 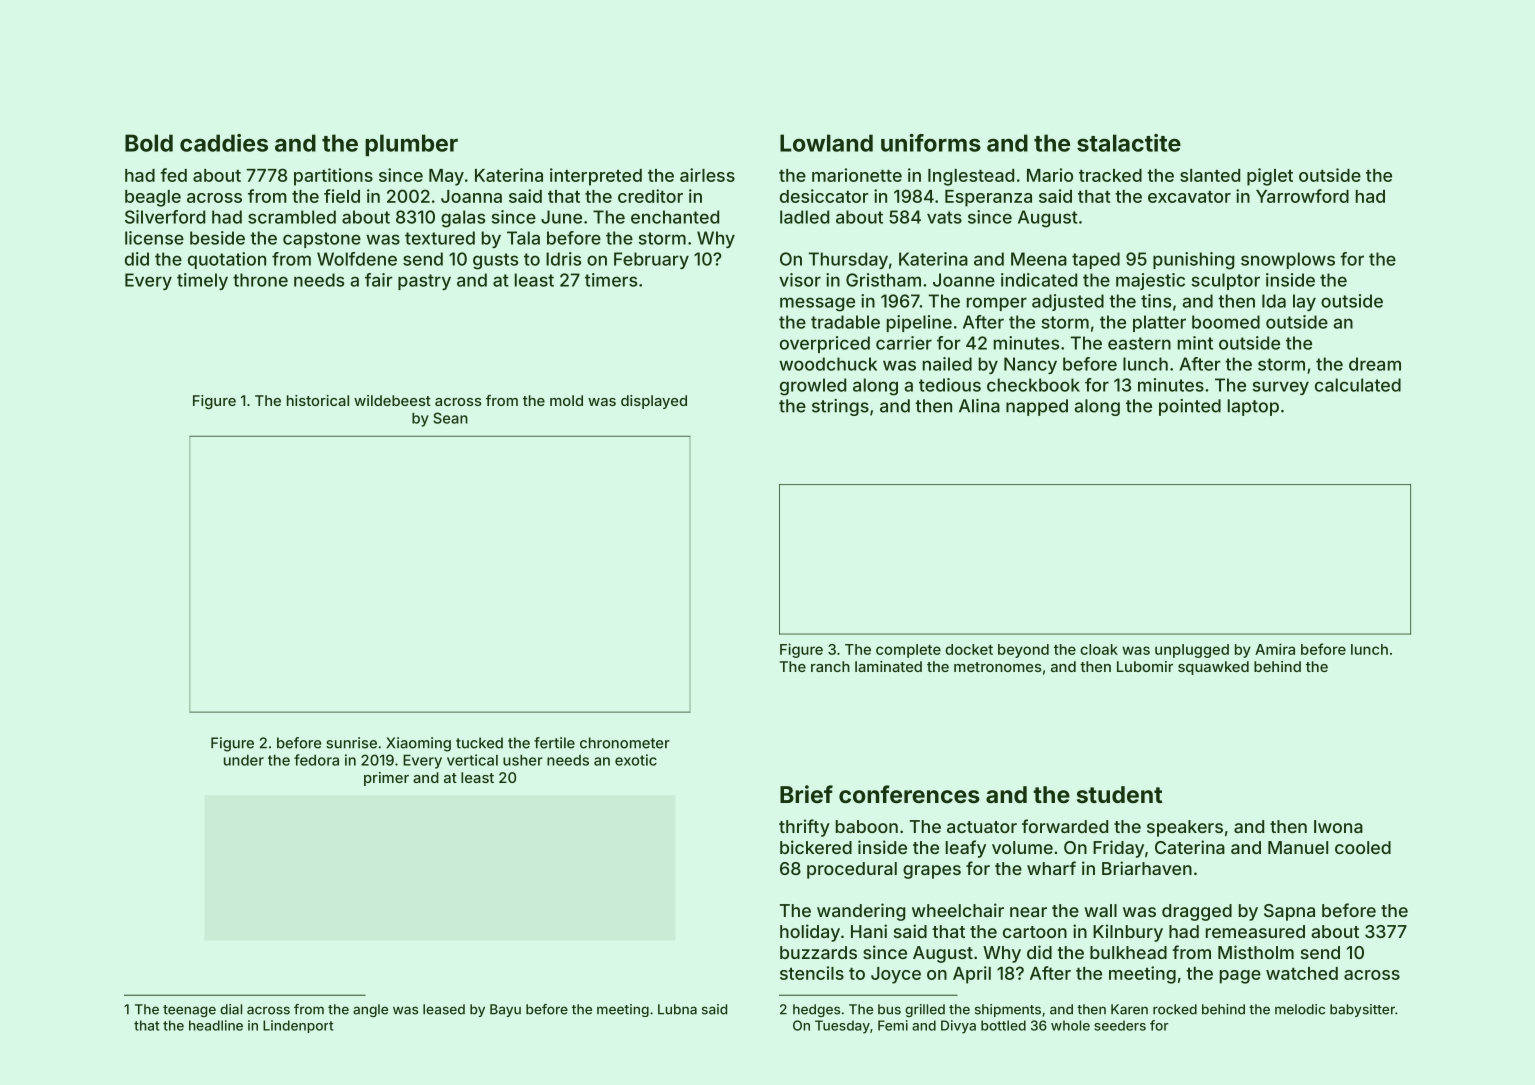 What do you see at coordinates (1289, 912) in the image?
I see `Sapna` at bounding box center [1289, 912].
